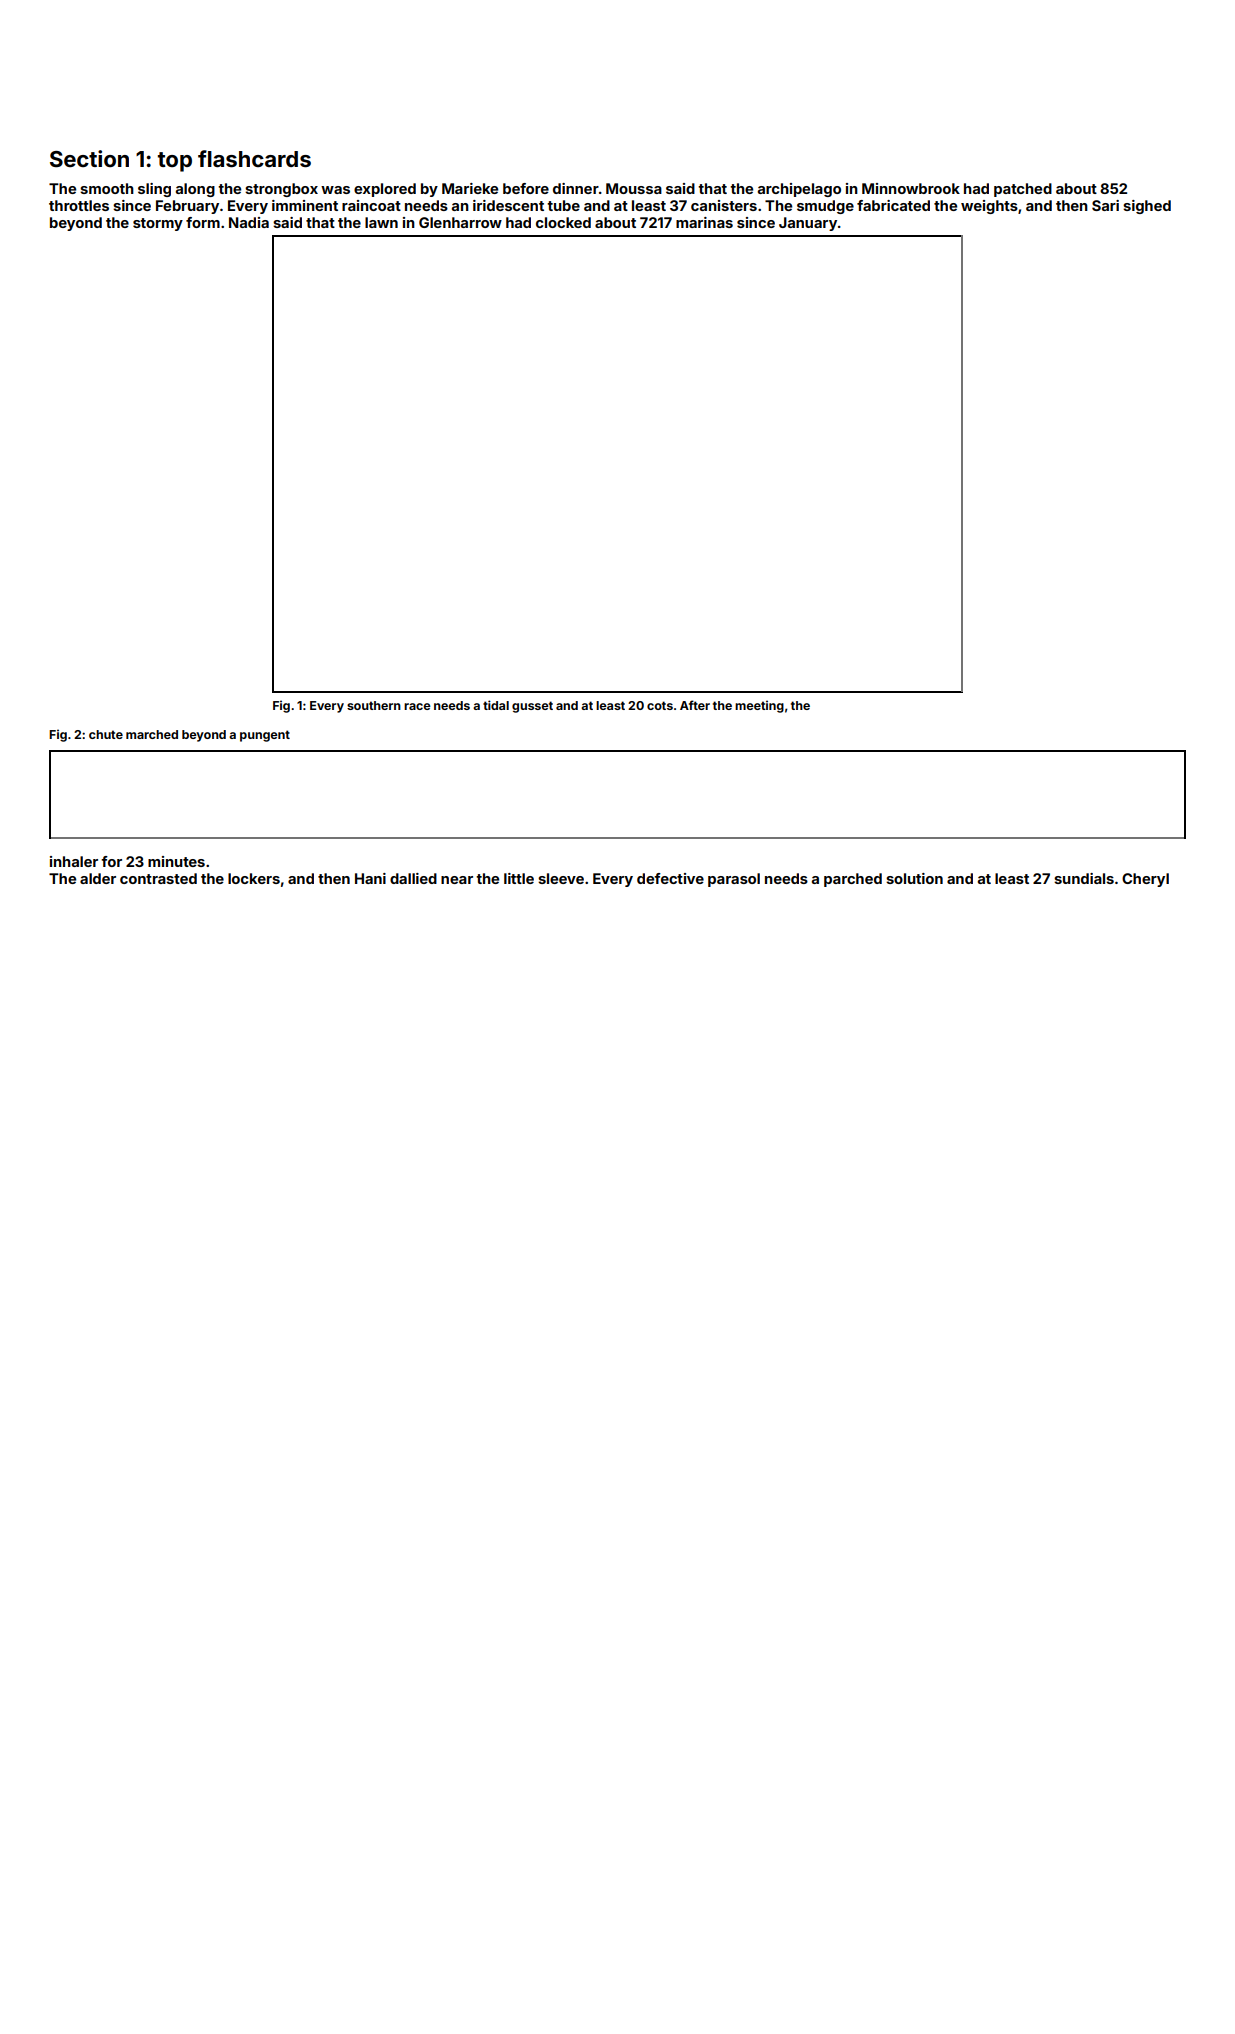 The height and width of the image is (2034, 1235). Describe the element at coordinates (496, 705) in the image. I see `tidal` at that location.
